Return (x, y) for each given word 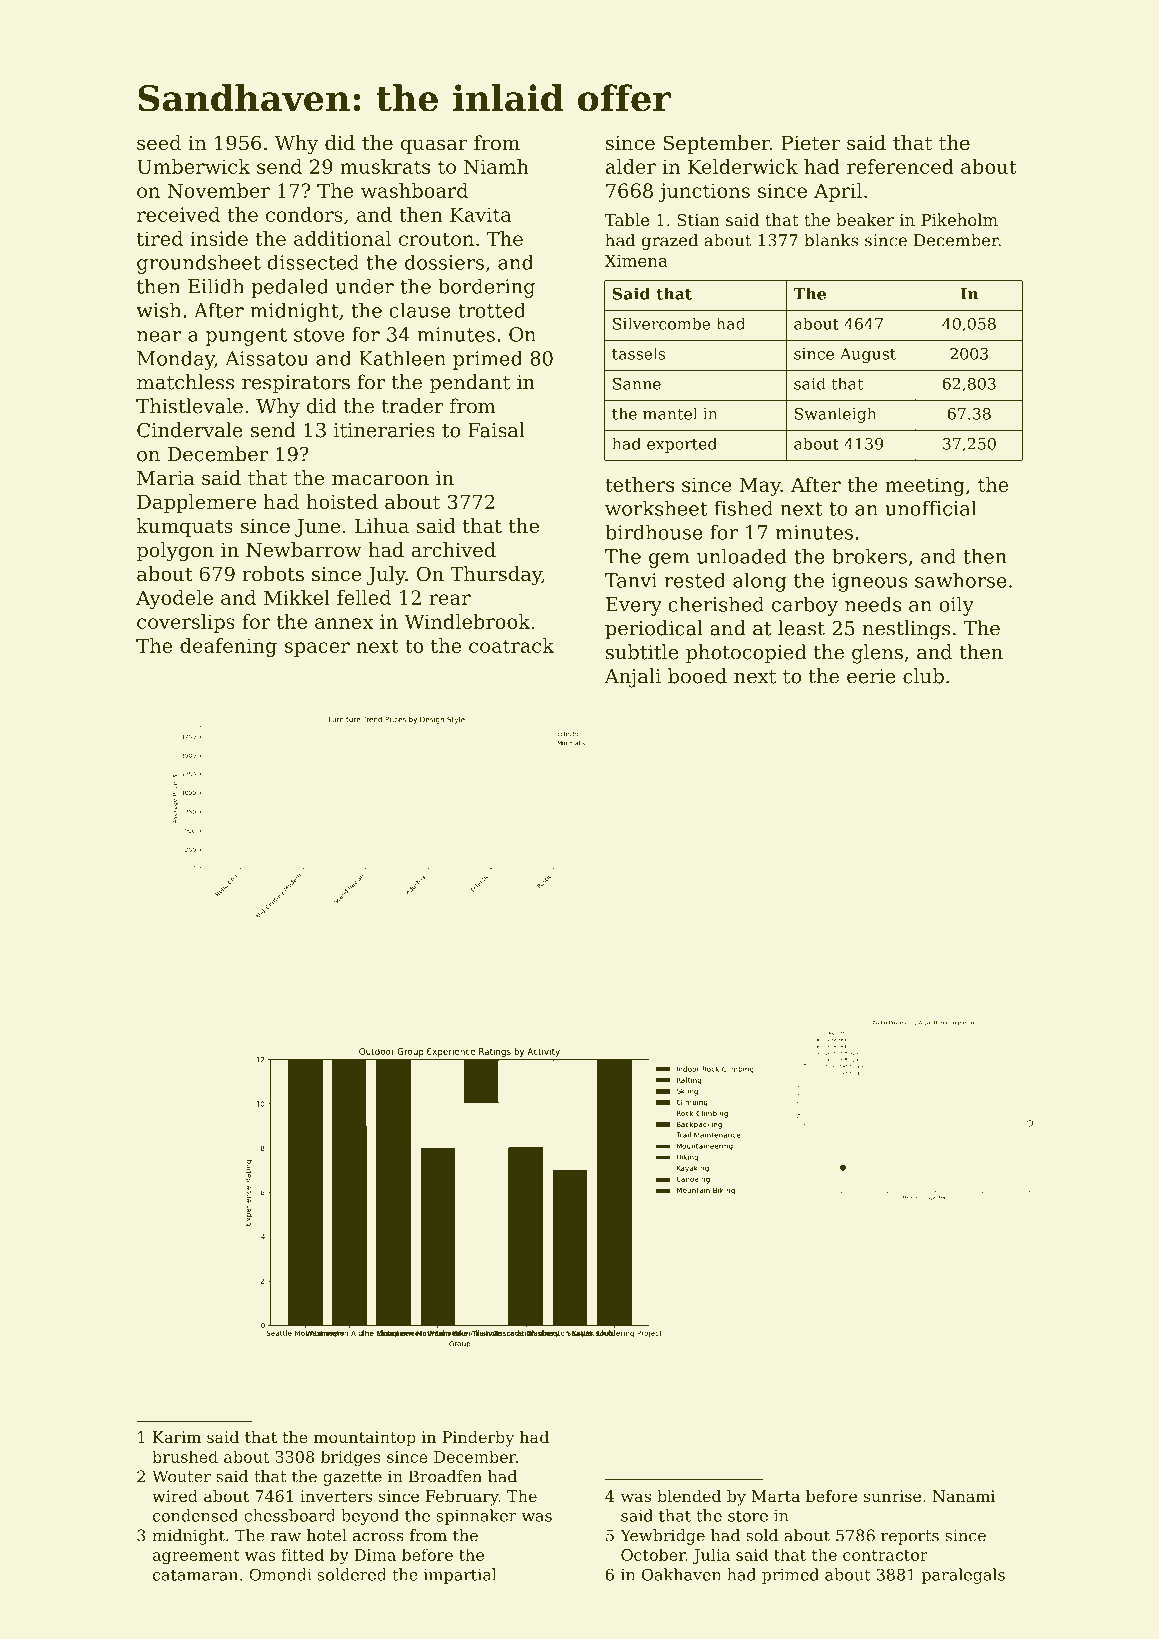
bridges (351, 1458)
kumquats (185, 527)
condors (304, 214)
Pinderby (478, 1439)
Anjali (632, 678)
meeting (925, 486)
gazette (352, 1478)
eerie (871, 676)
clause (420, 310)
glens (877, 654)
